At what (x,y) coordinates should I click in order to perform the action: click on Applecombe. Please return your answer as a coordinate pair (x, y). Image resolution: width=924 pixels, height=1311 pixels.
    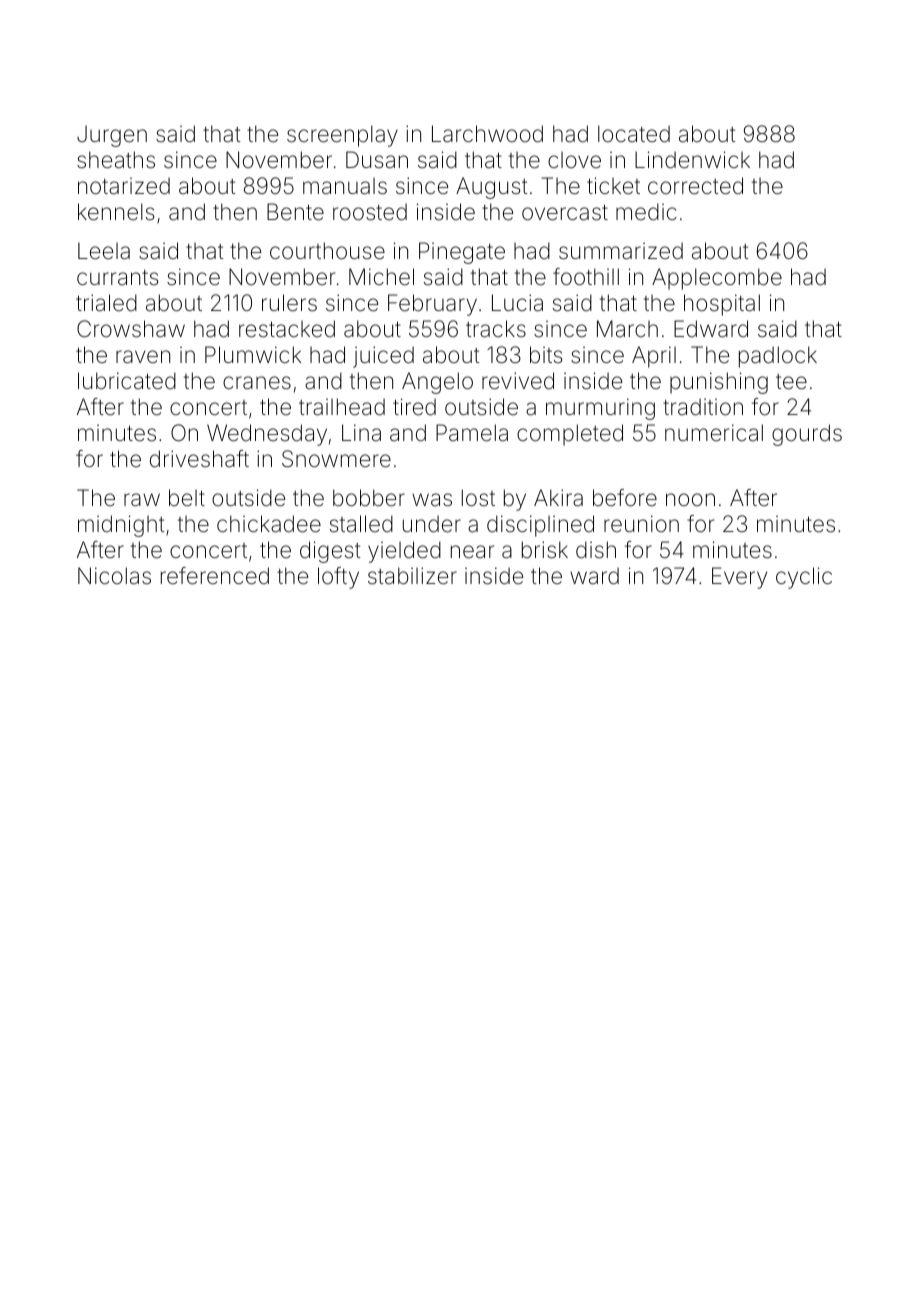
    Looking at the image, I should click on (717, 279).
